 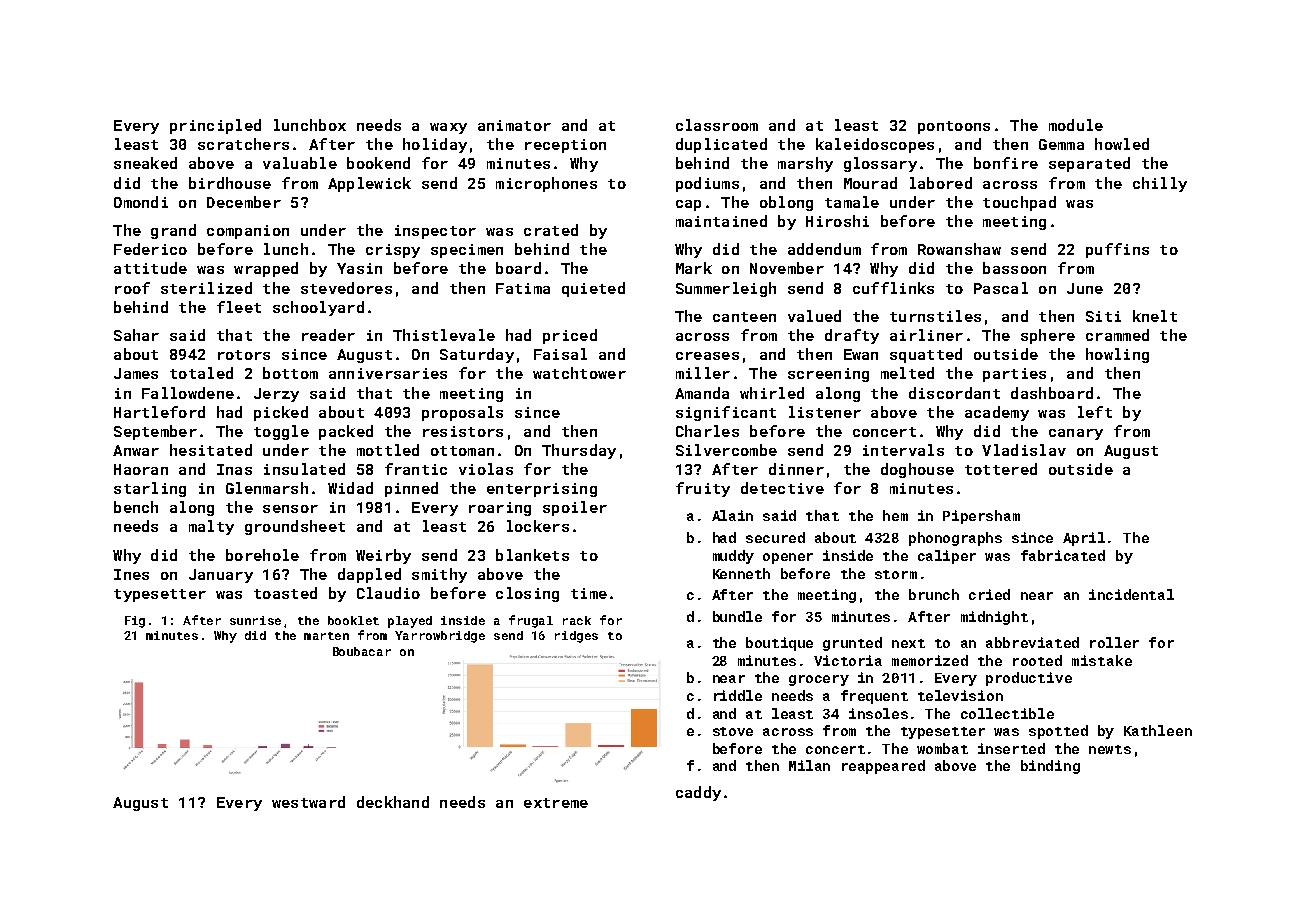 What do you see at coordinates (308, 802) in the screenshot?
I see `westward` at bounding box center [308, 802].
